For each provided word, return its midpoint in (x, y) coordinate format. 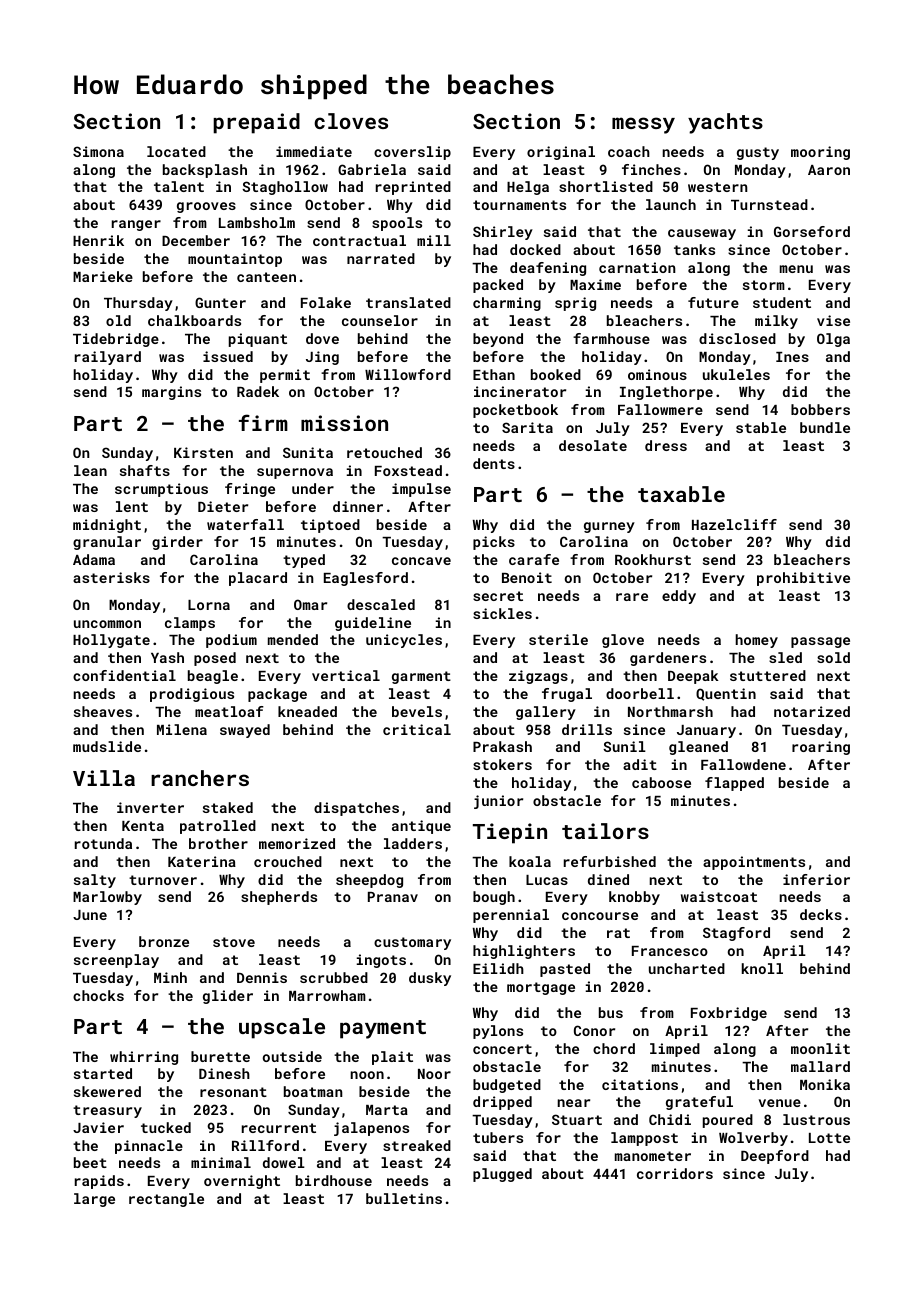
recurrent (279, 1128)
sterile (558, 639)
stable (761, 427)
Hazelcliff (734, 524)
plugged (502, 1175)
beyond (498, 340)
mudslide (107, 746)
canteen (266, 277)
